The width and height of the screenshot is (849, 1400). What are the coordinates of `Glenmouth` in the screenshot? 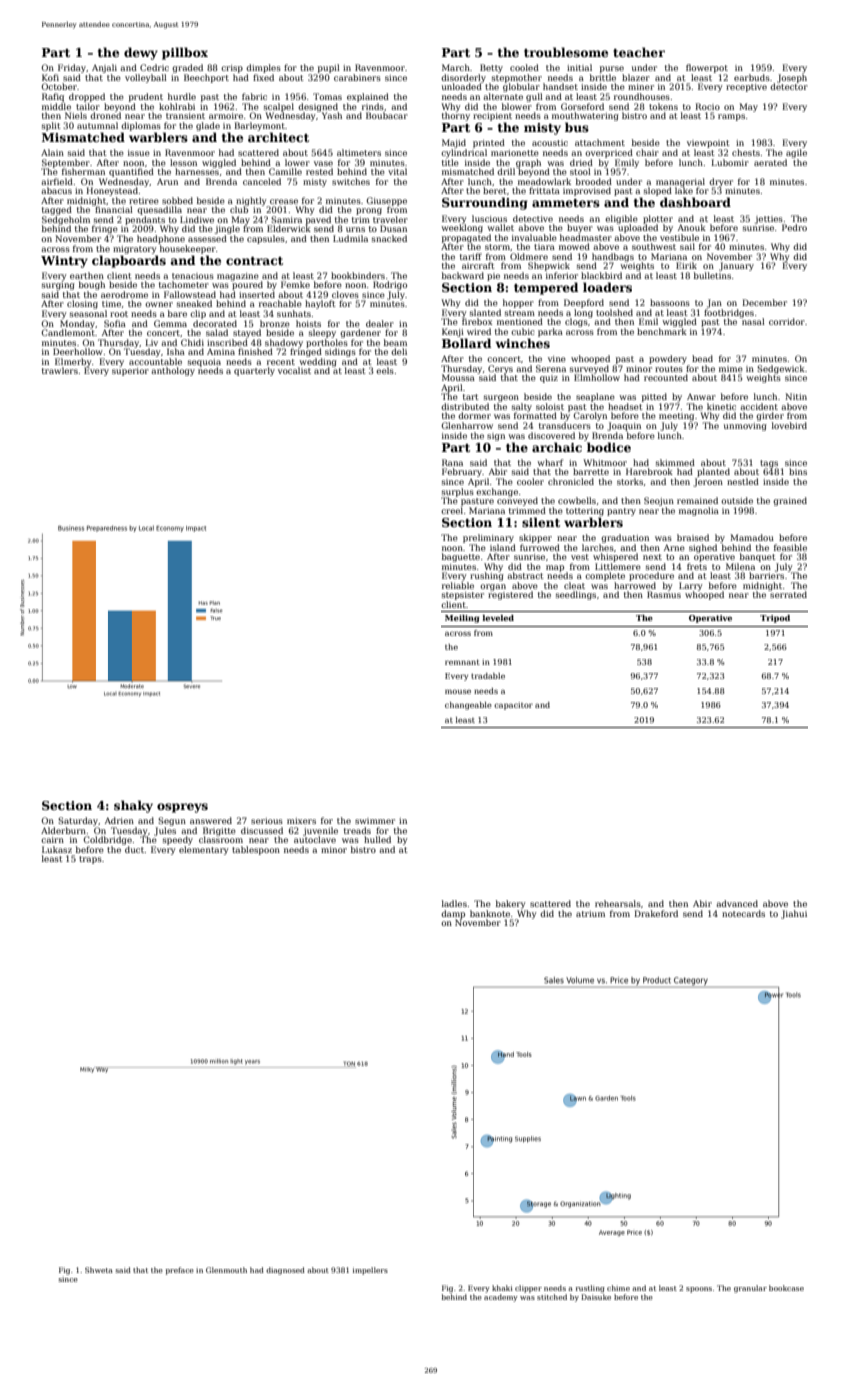 It's located at (226, 1270).
